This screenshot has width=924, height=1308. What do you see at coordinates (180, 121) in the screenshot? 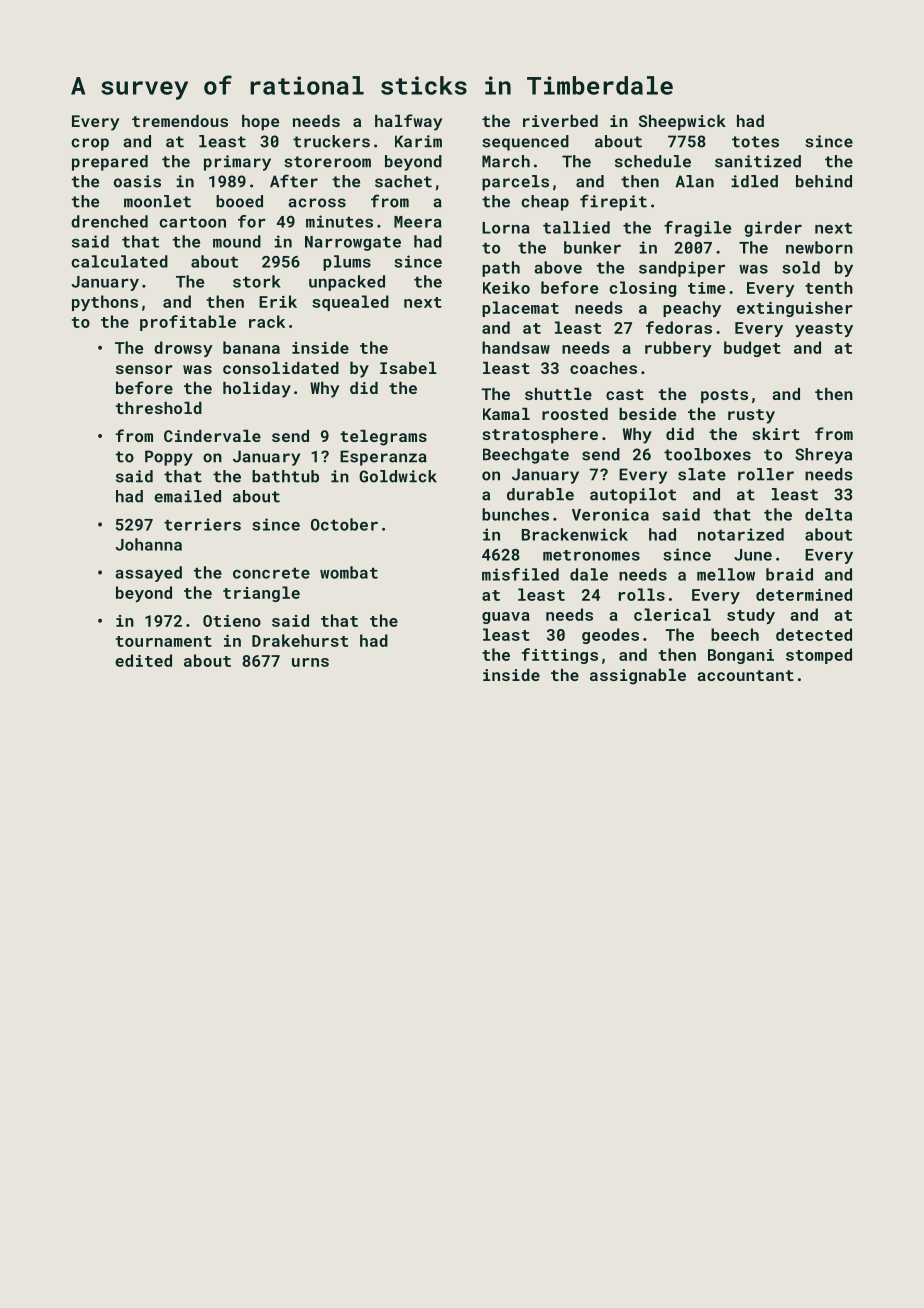
I see `tremendous` at bounding box center [180, 121].
